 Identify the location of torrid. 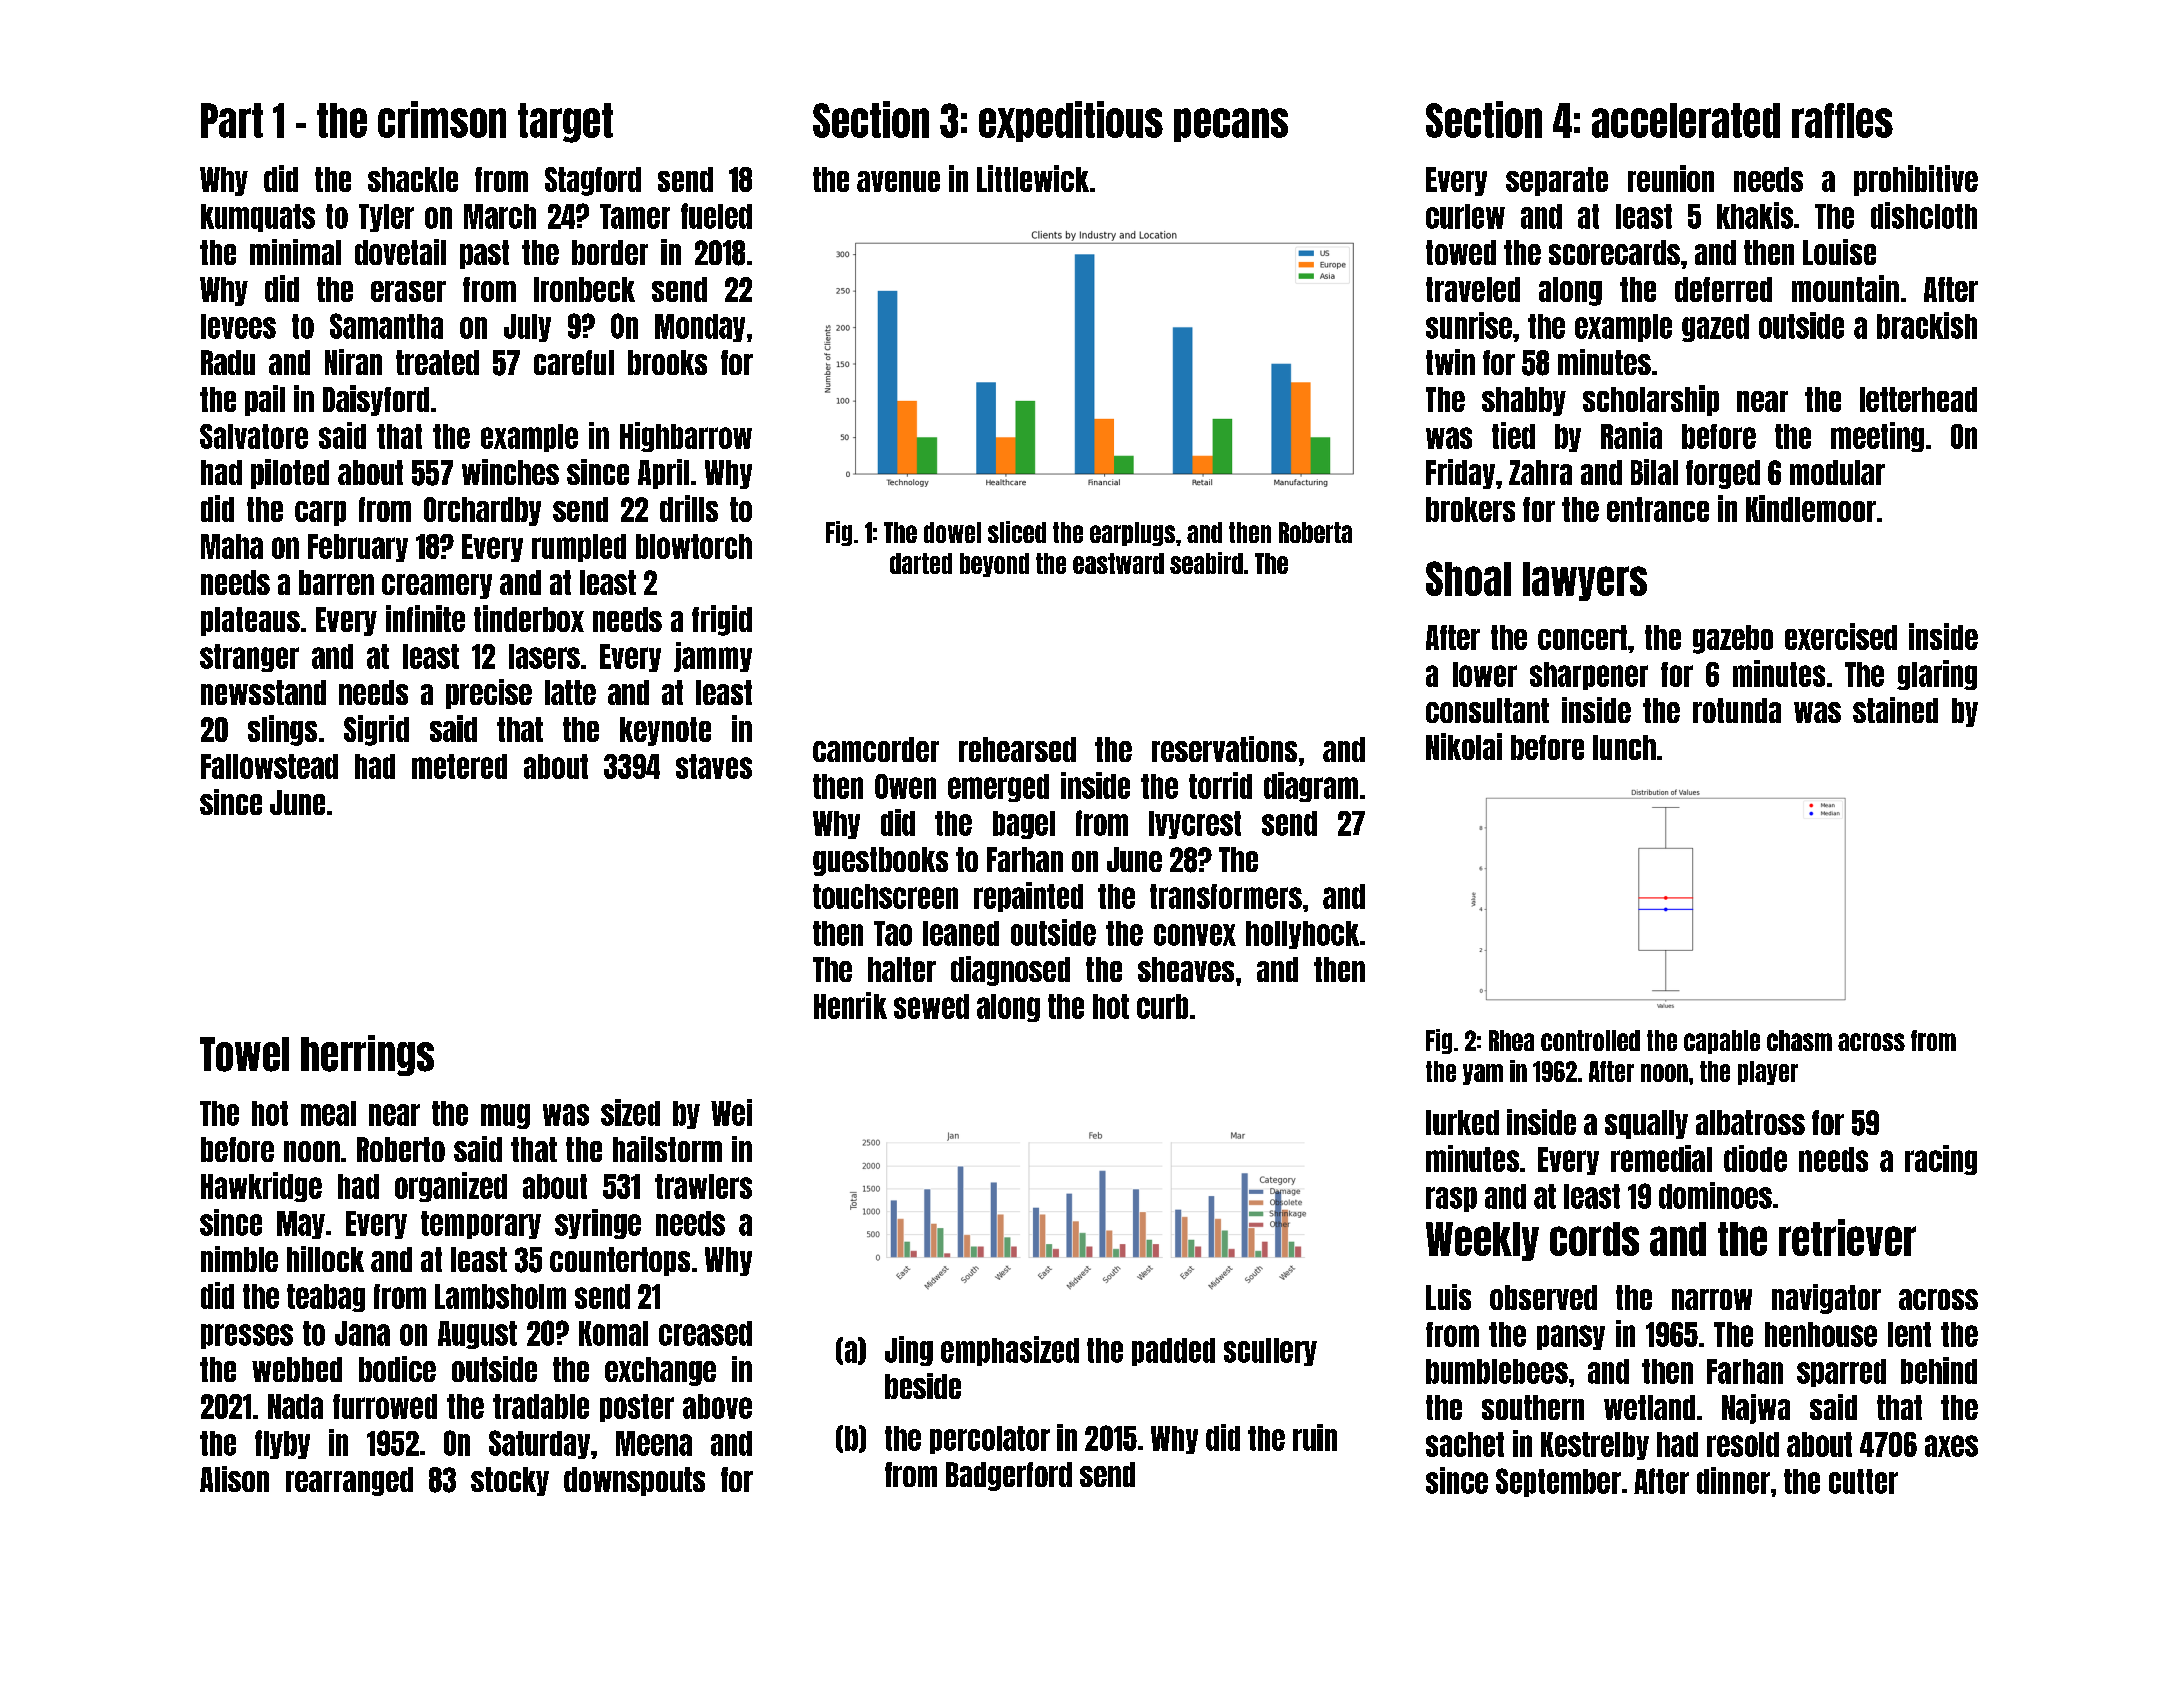
(1220, 785).
